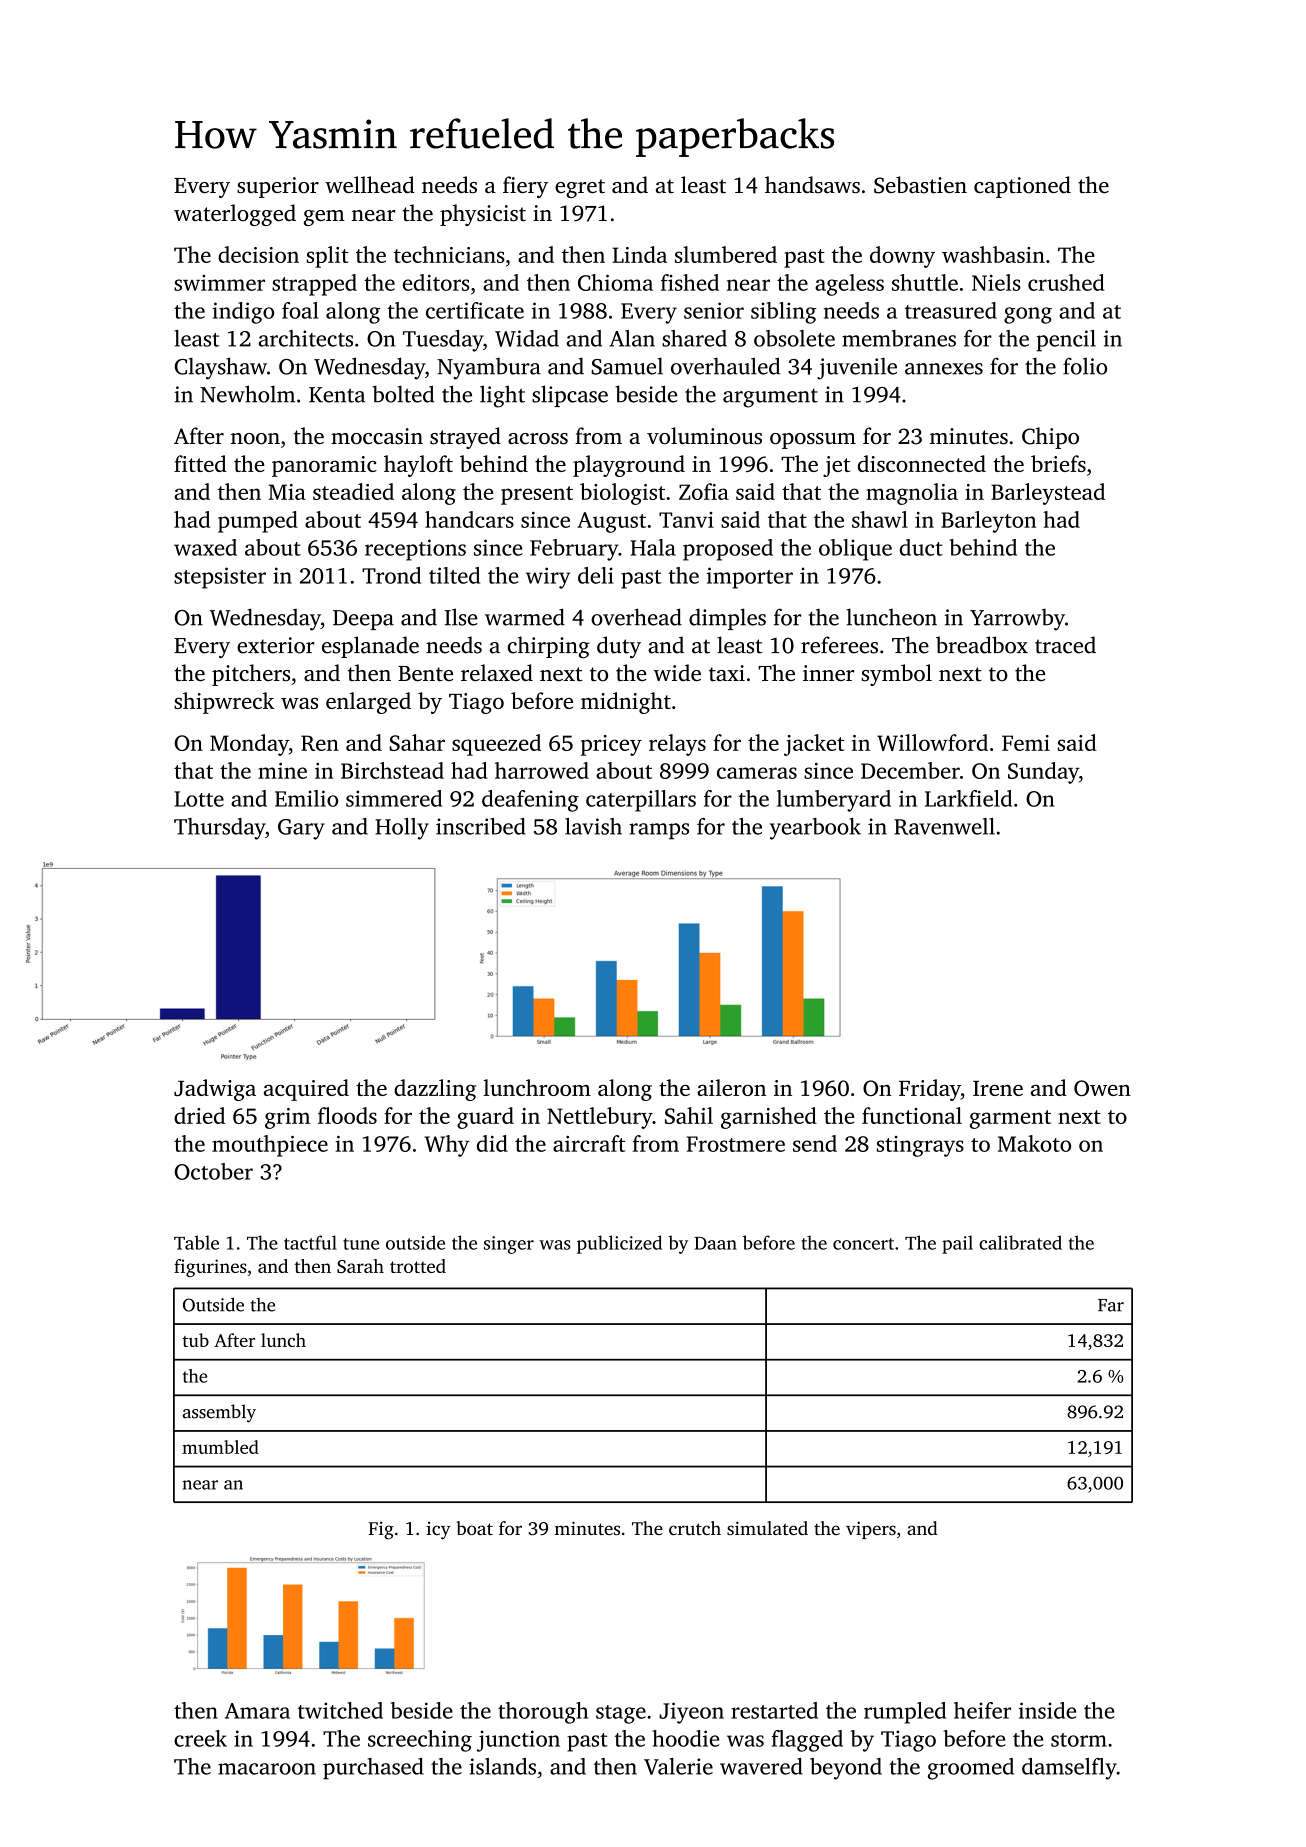  What do you see at coordinates (391, 575) in the document?
I see `Trond` at bounding box center [391, 575].
